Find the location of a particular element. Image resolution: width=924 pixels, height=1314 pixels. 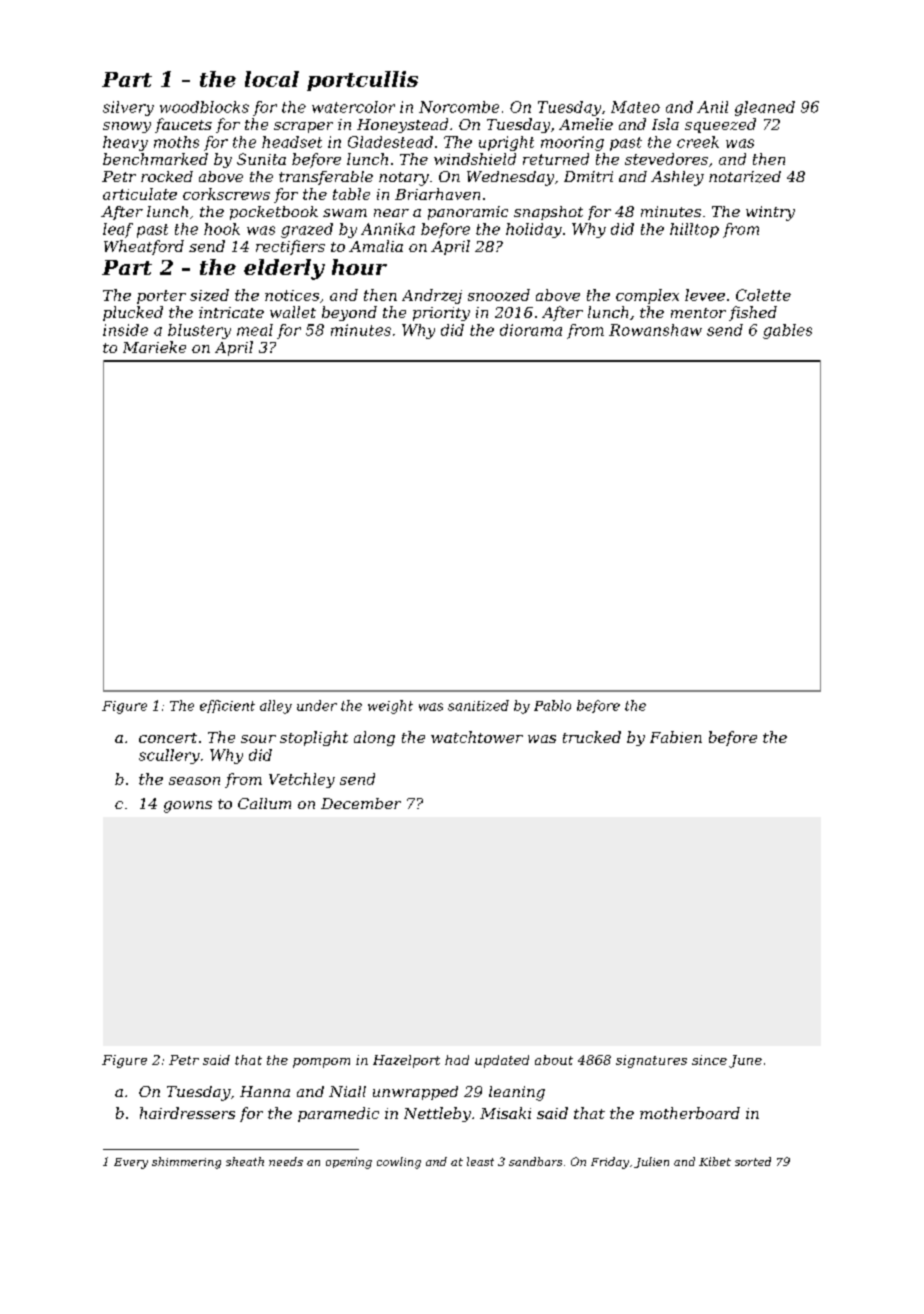

Sunita is located at coordinates (261, 159).
